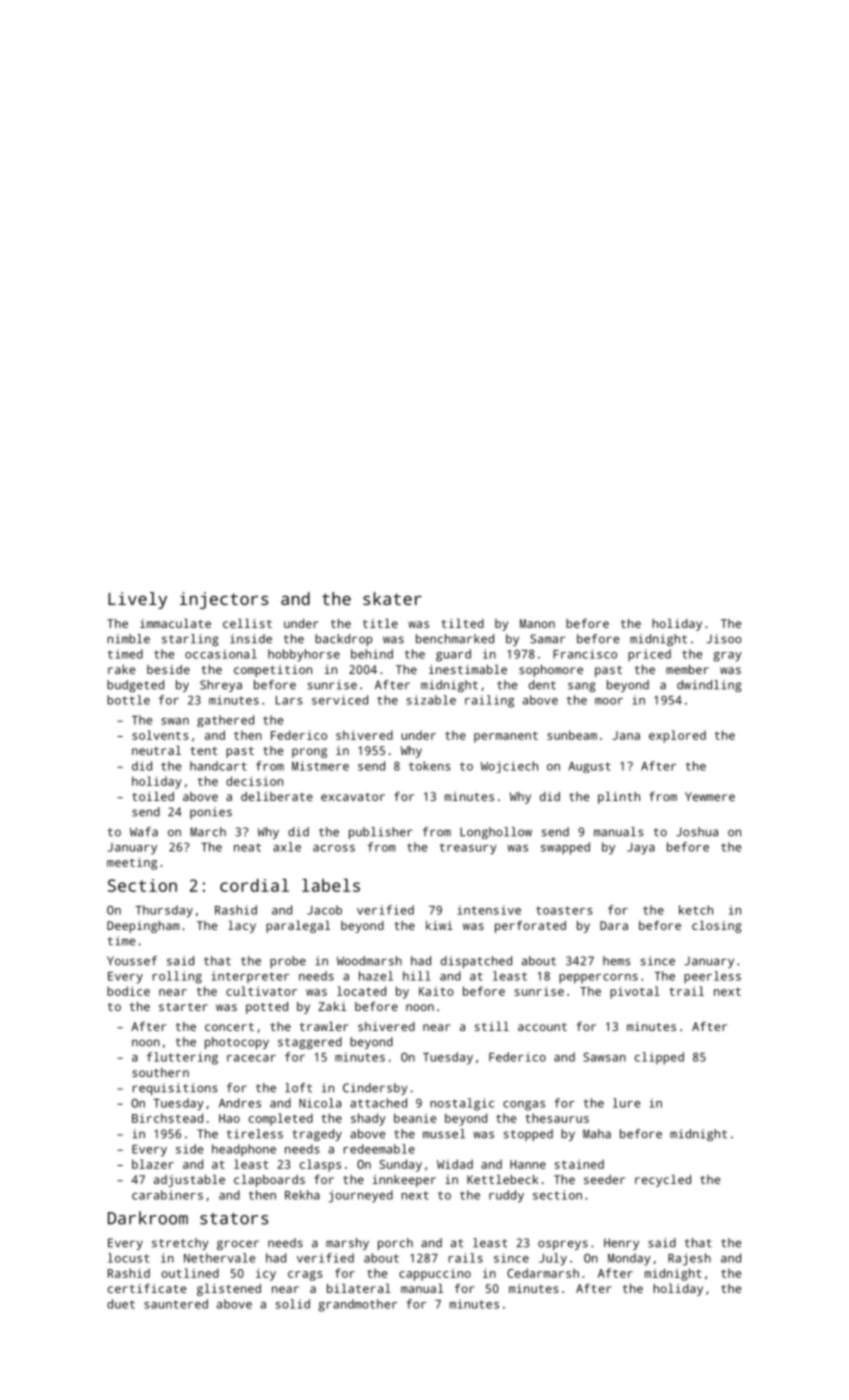 Image resolution: width=849 pixels, height=1400 pixels. Describe the element at coordinates (310, 1043) in the screenshot. I see `staggered` at that location.
